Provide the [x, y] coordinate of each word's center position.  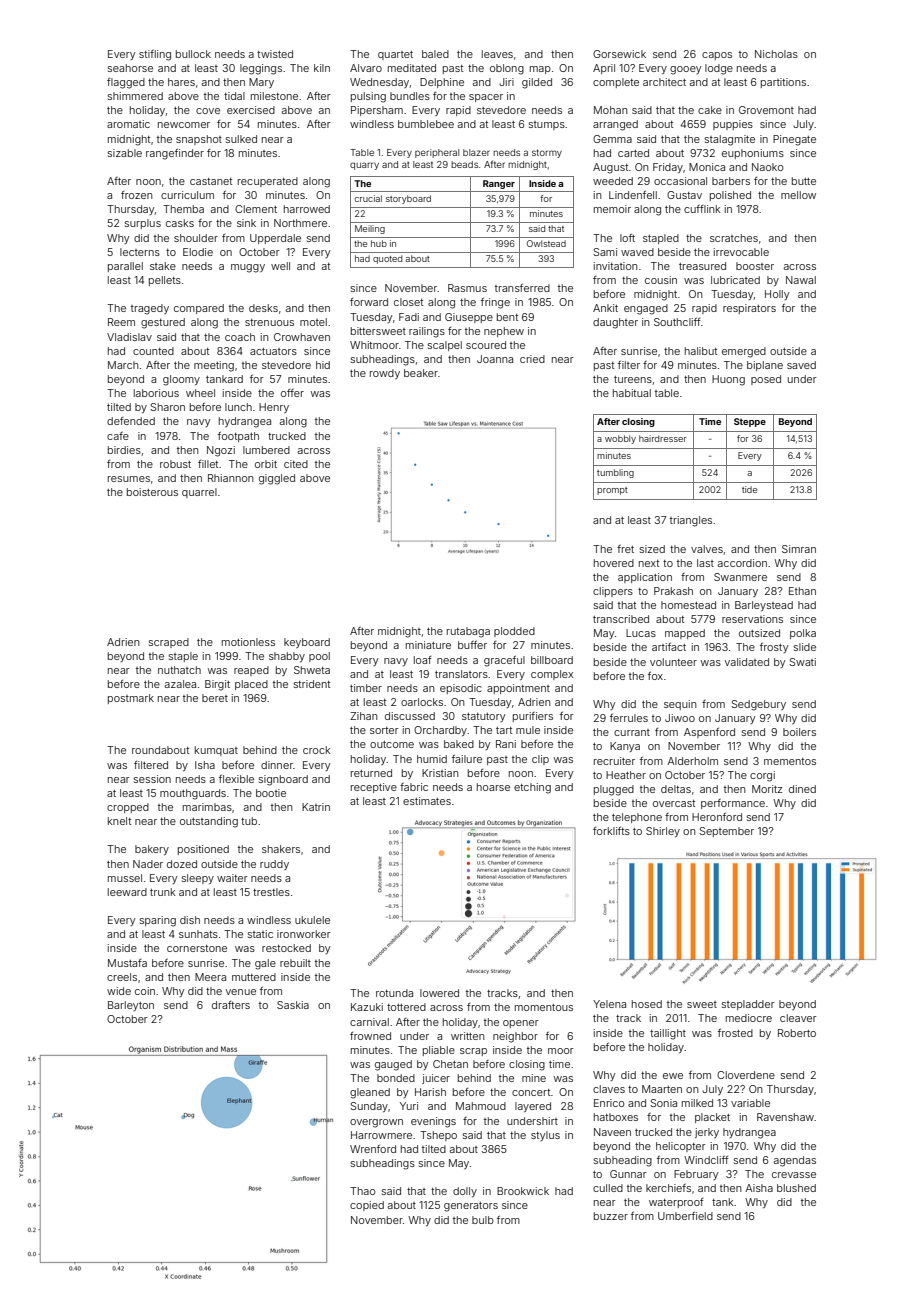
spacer [486, 98]
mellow [798, 195]
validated [747, 662]
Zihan [363, 716]
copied [367, 1206]
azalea [180, 684]
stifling [155, 55]
